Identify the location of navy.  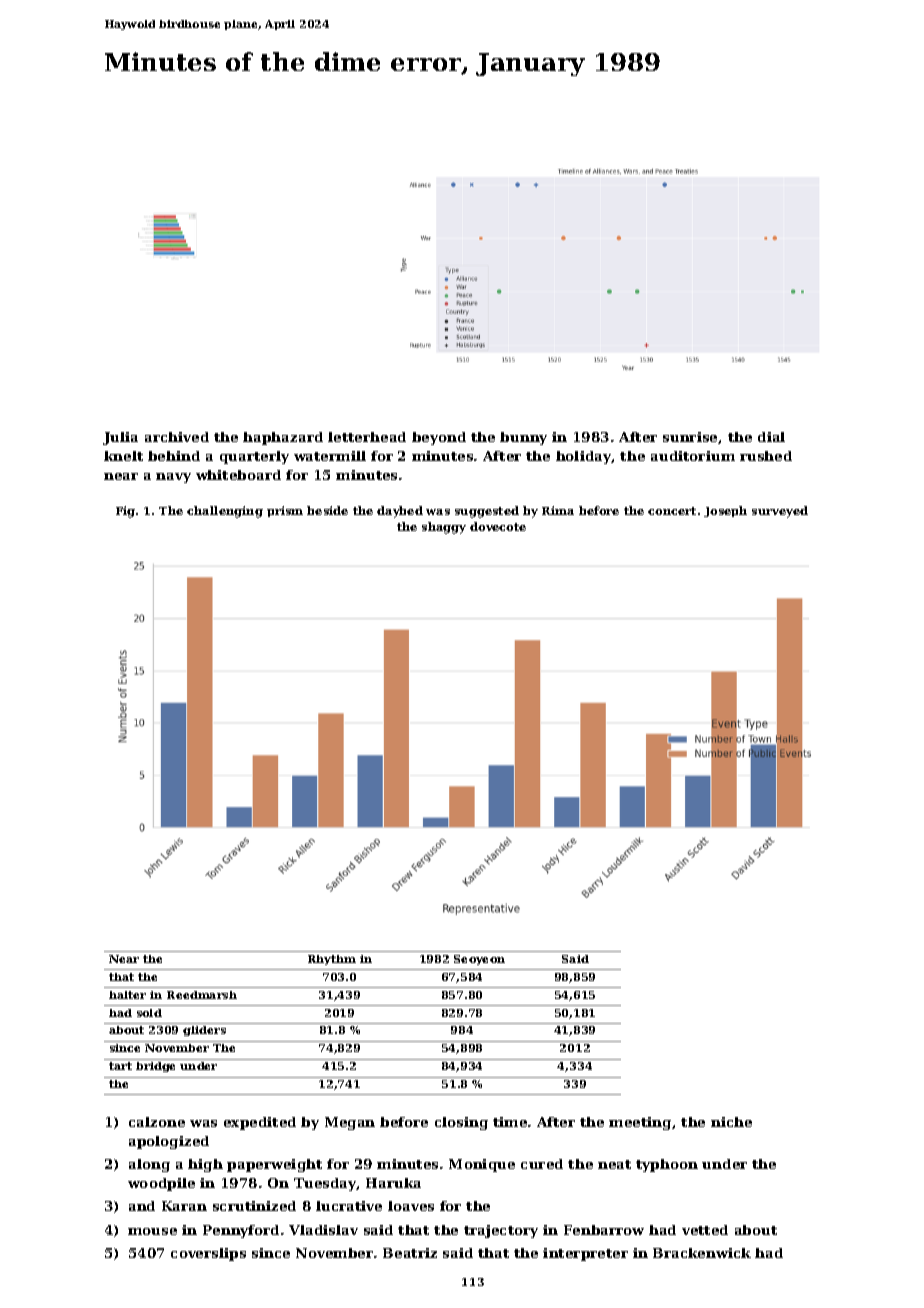
(173, 478).
